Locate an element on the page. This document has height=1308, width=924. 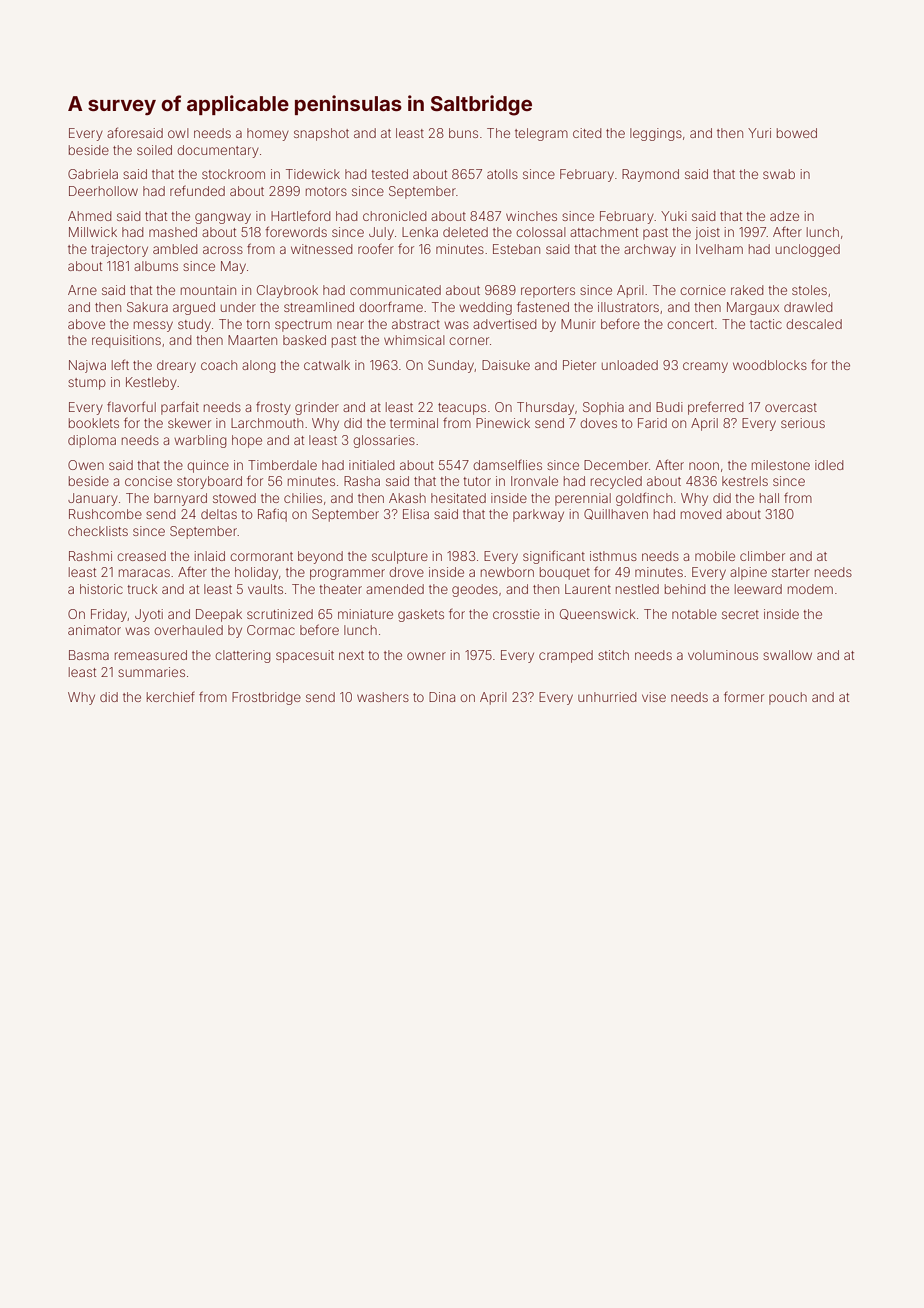
telegram is located at coordinates (541, 134).
